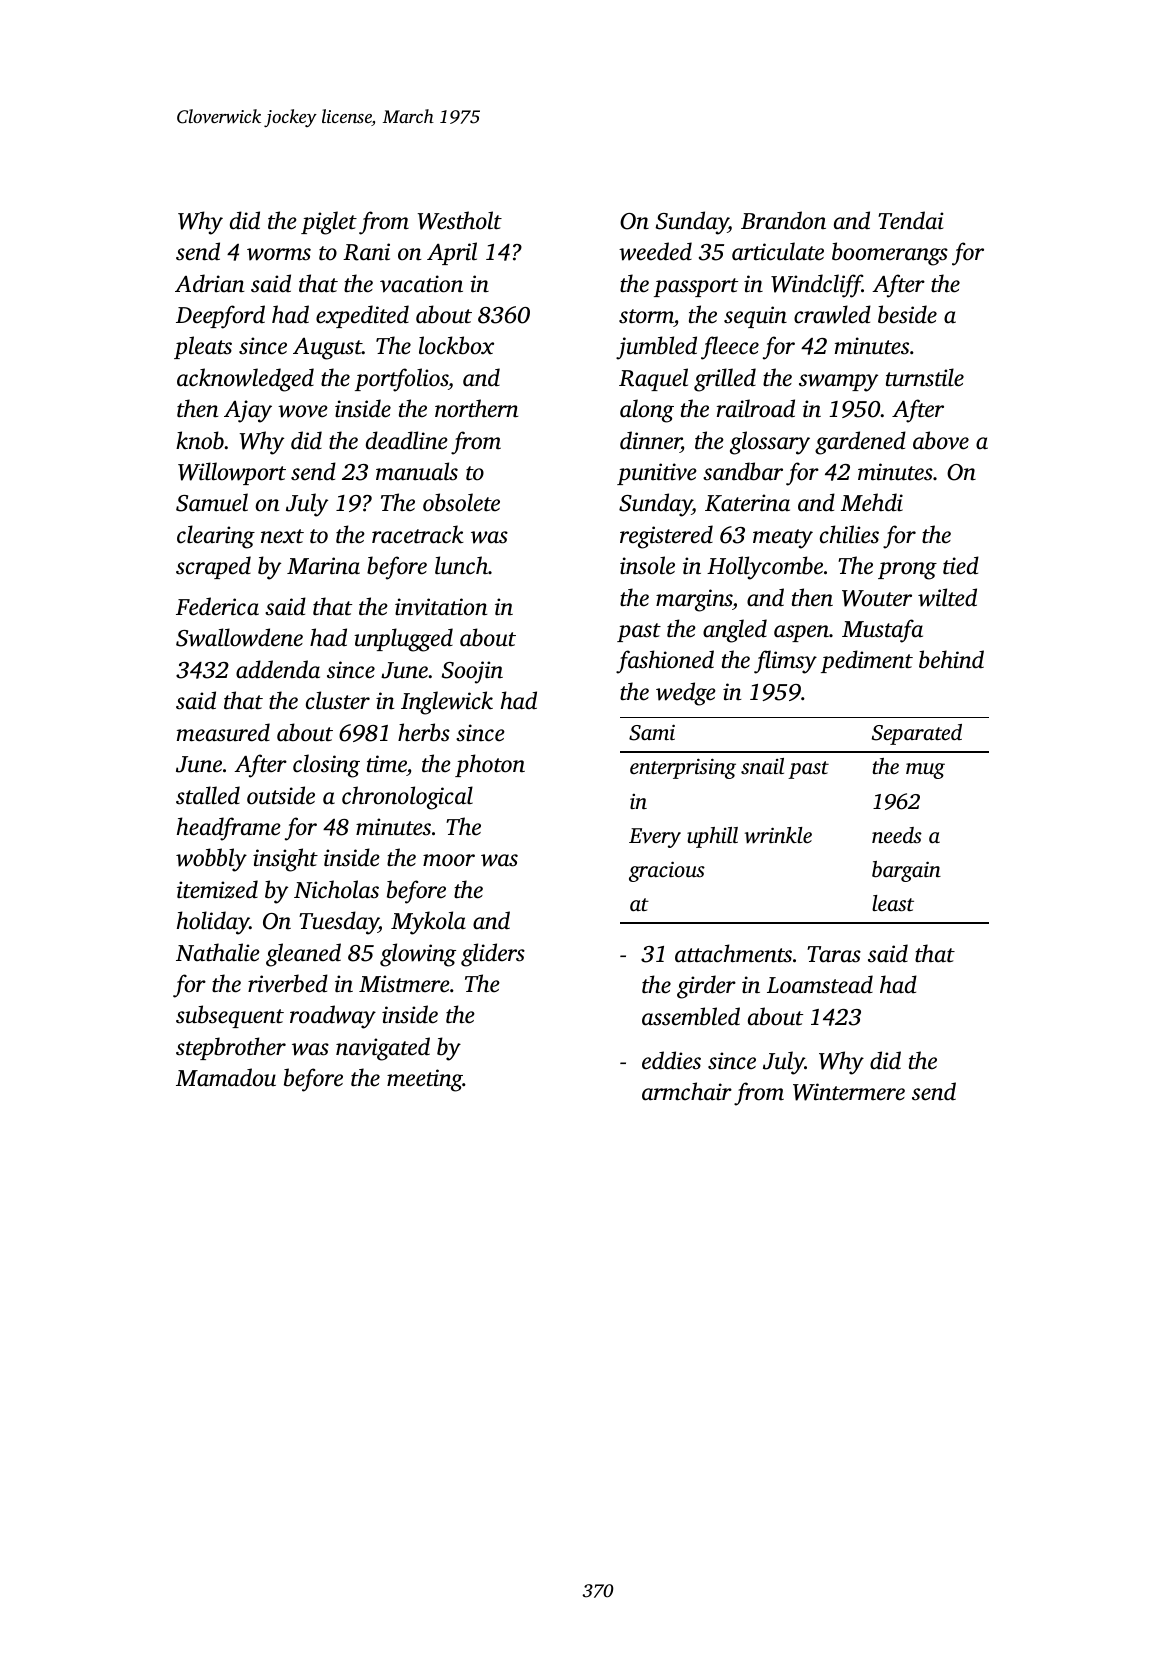 The width and height of the screenshot is (1165, 1654). I want to click on Brandon, so click(783, 220).
